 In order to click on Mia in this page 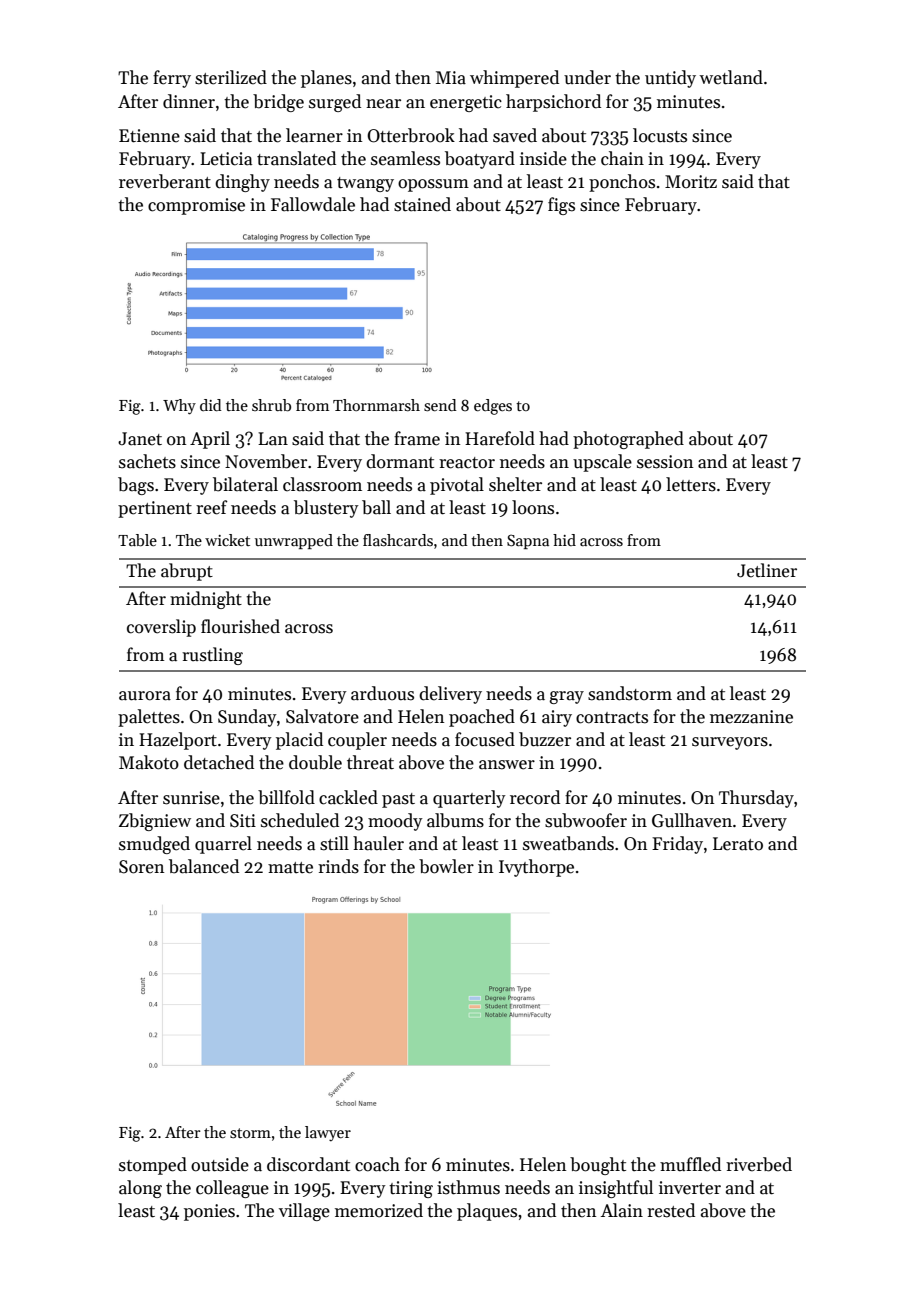, I will do `click(451, 78)`.
